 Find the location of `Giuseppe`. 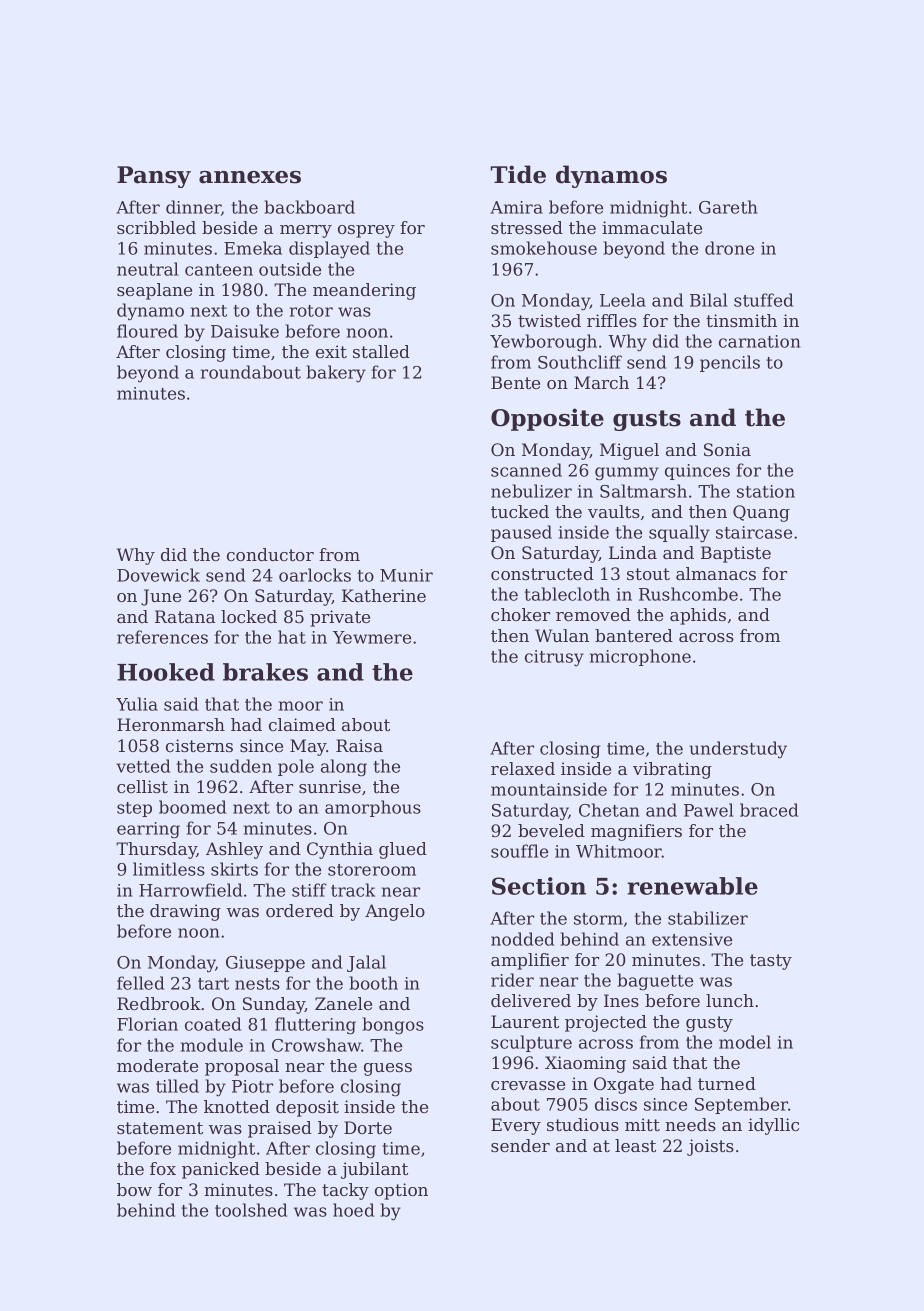

Giuseppe is located at coordinates (265, 964).
